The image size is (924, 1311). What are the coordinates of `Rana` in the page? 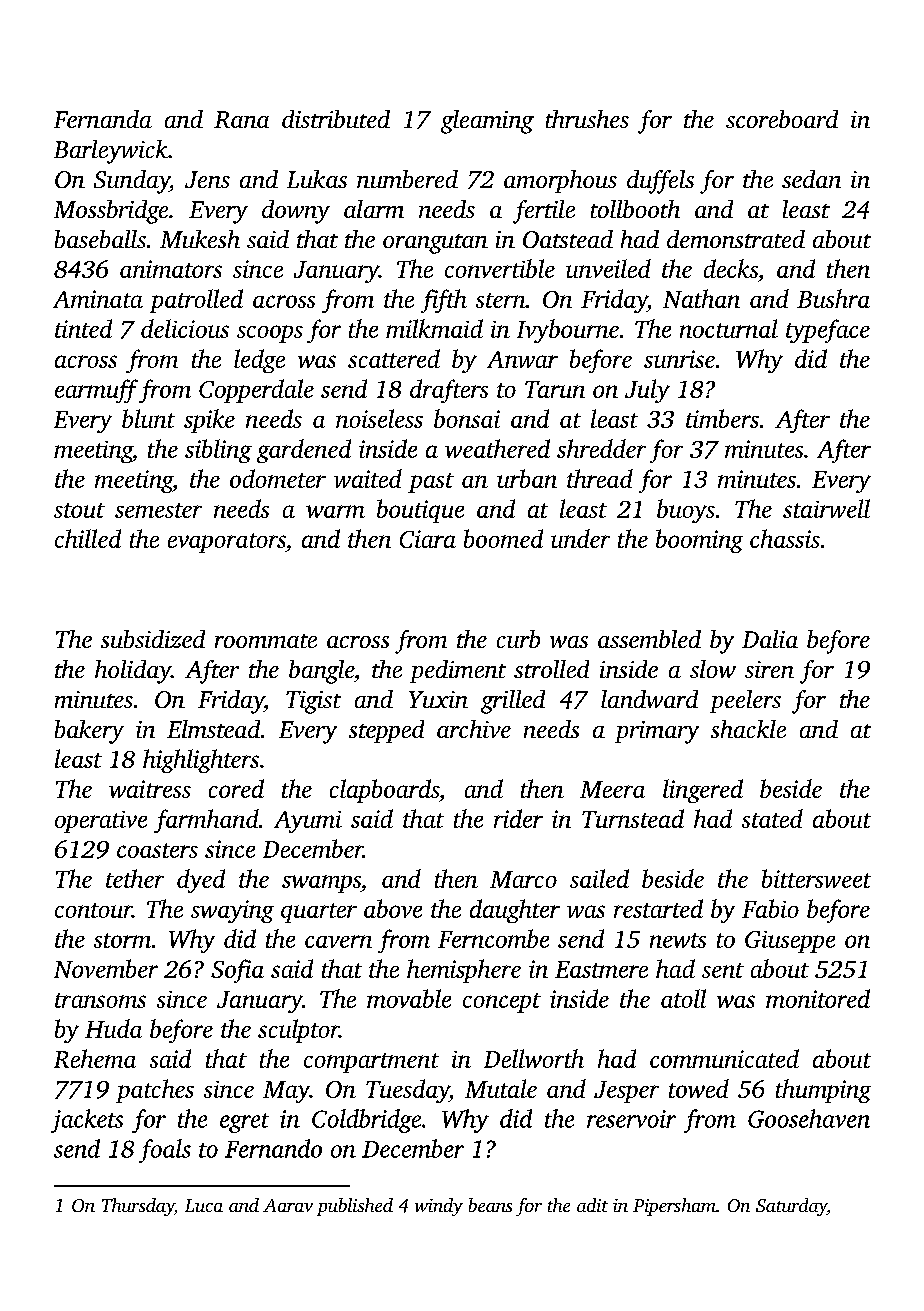 It's located at (241, 119).
